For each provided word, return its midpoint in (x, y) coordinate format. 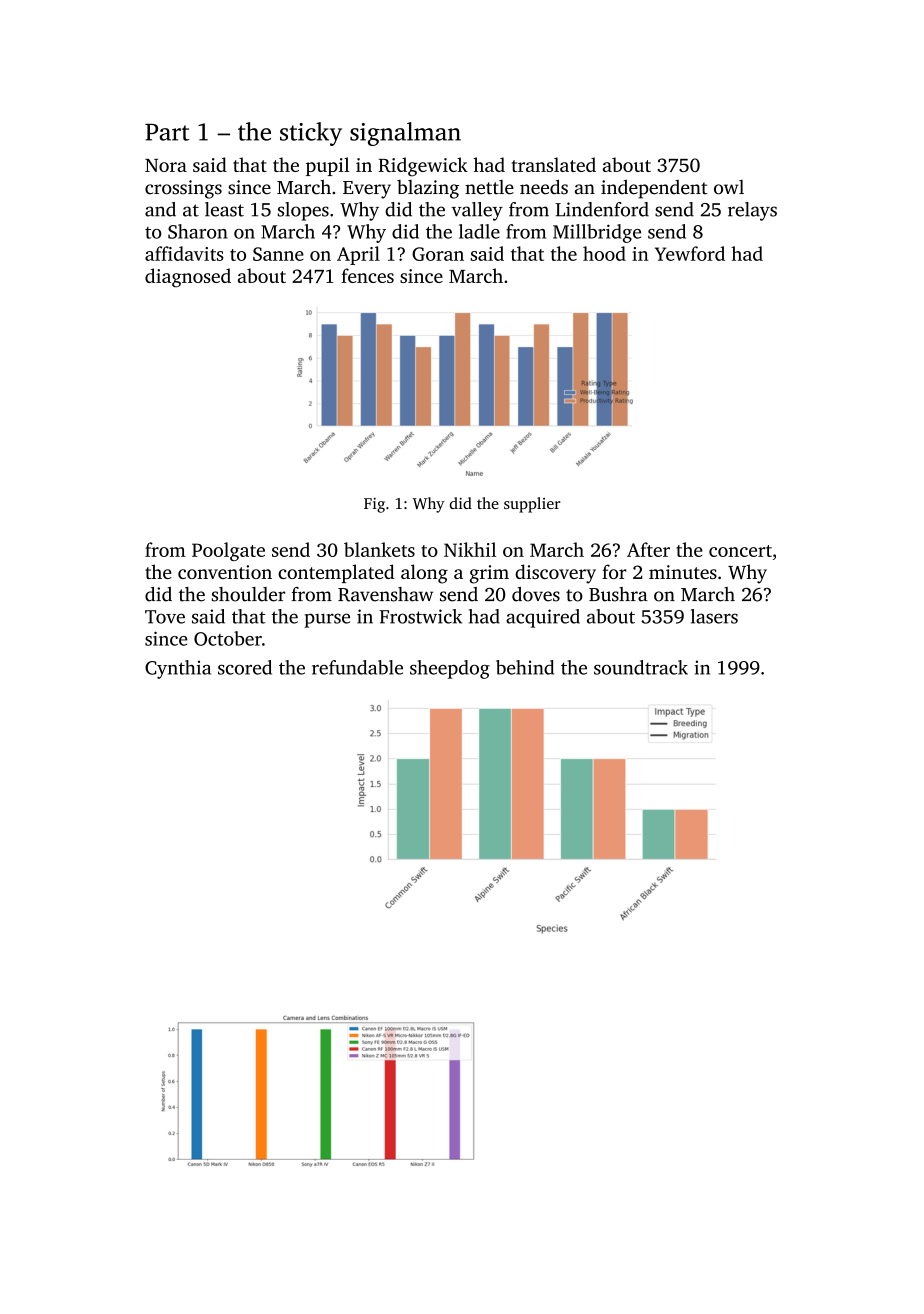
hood (604, 253)
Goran (438, 254)
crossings (183, 189)
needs (544, 187)
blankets (379, 549)
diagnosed (188, 278)
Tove (165, 617)
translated (554, 164)
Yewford (690, 253)
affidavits (184, 253)
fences (367, 275)
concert (740, 551)
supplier (532, 505)
